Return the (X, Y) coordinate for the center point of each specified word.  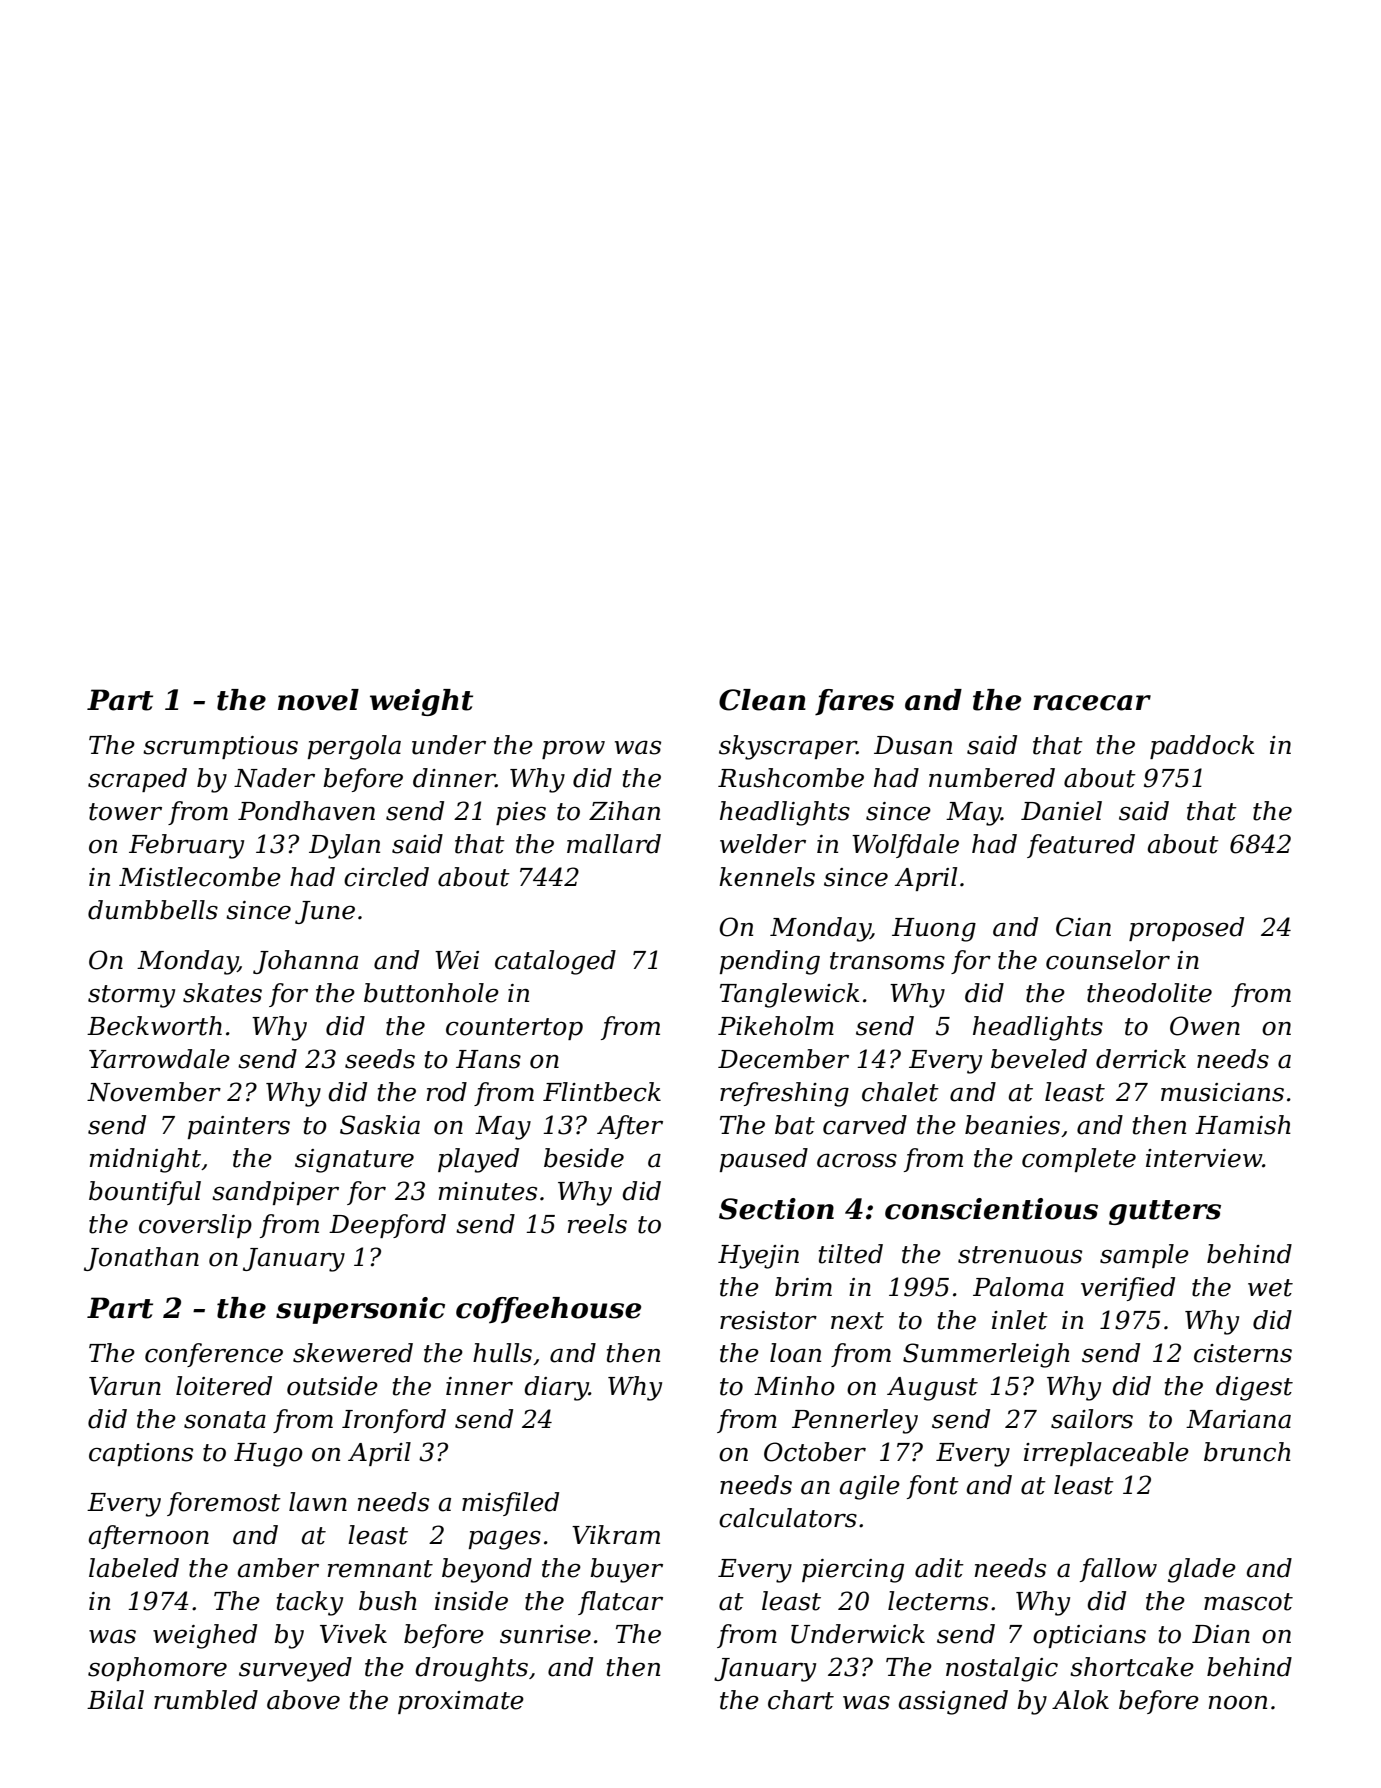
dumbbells (153, 910)
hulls (502, 1353)
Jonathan (141, 1259)
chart (801, 1700)
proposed (1186, 929)
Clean (762, 700)
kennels (767, 877)
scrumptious (220, 747)
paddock (1202, 747)
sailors (1092, 1419)
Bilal (115, 1700)
